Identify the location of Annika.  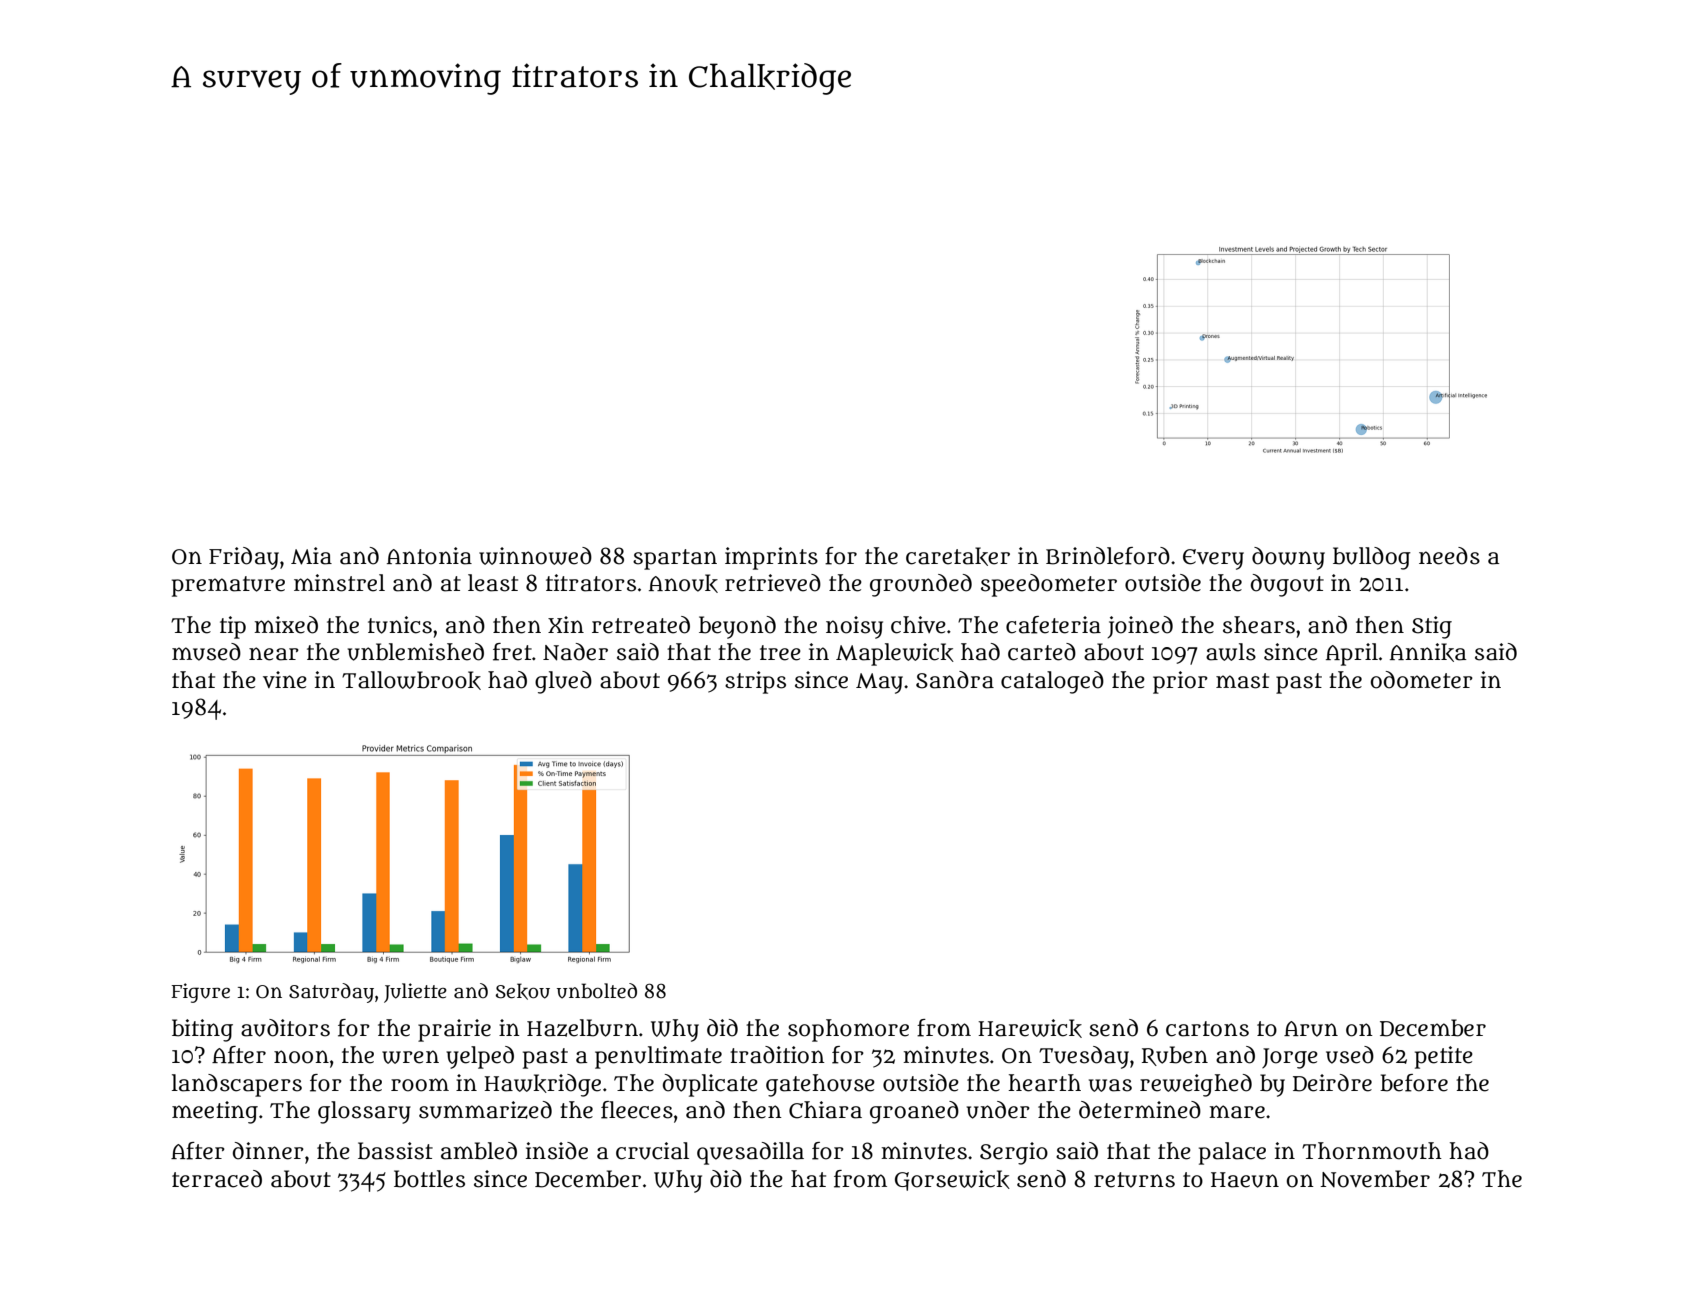
(1428, 652).
